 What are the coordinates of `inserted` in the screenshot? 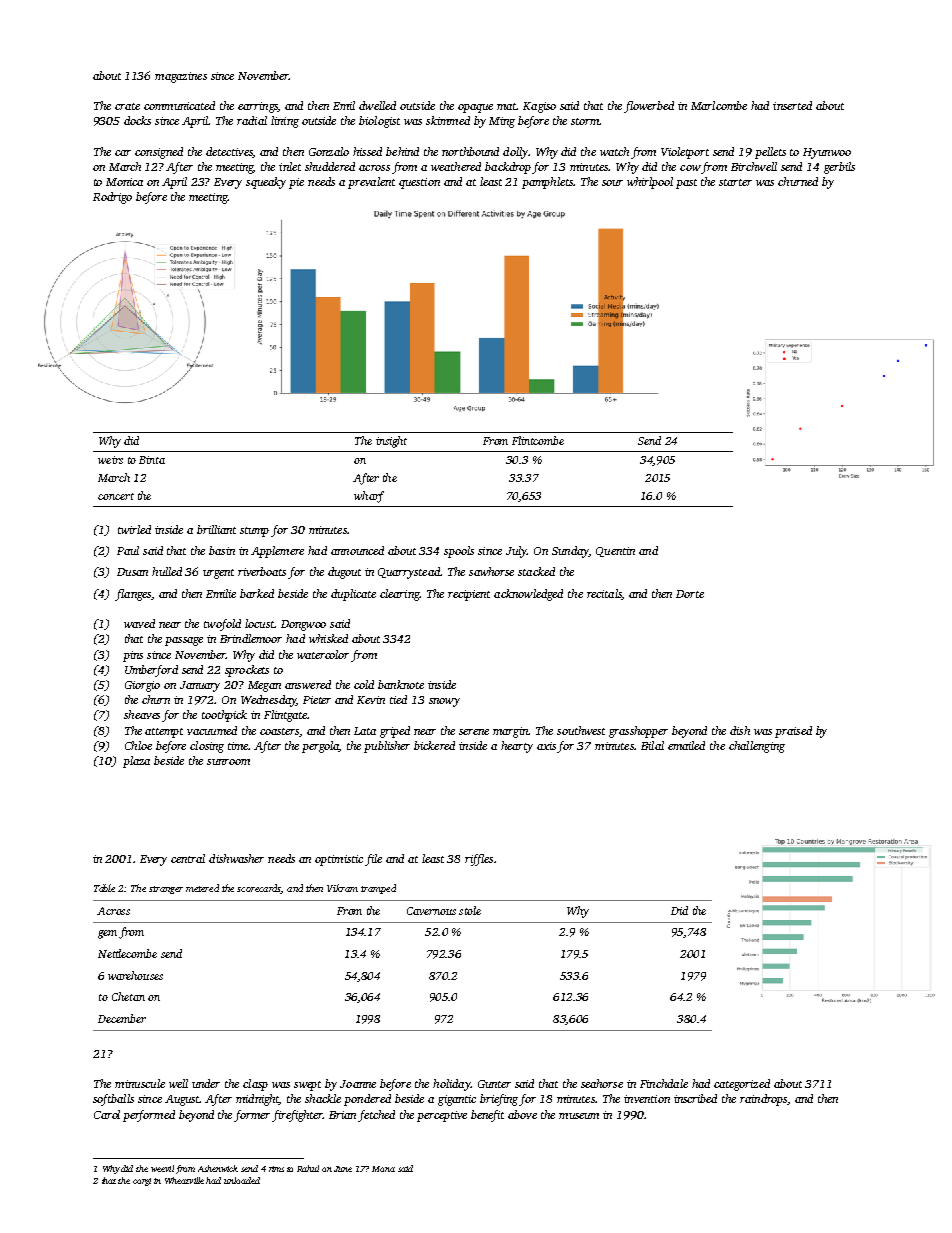 It's located at (792, 105).
